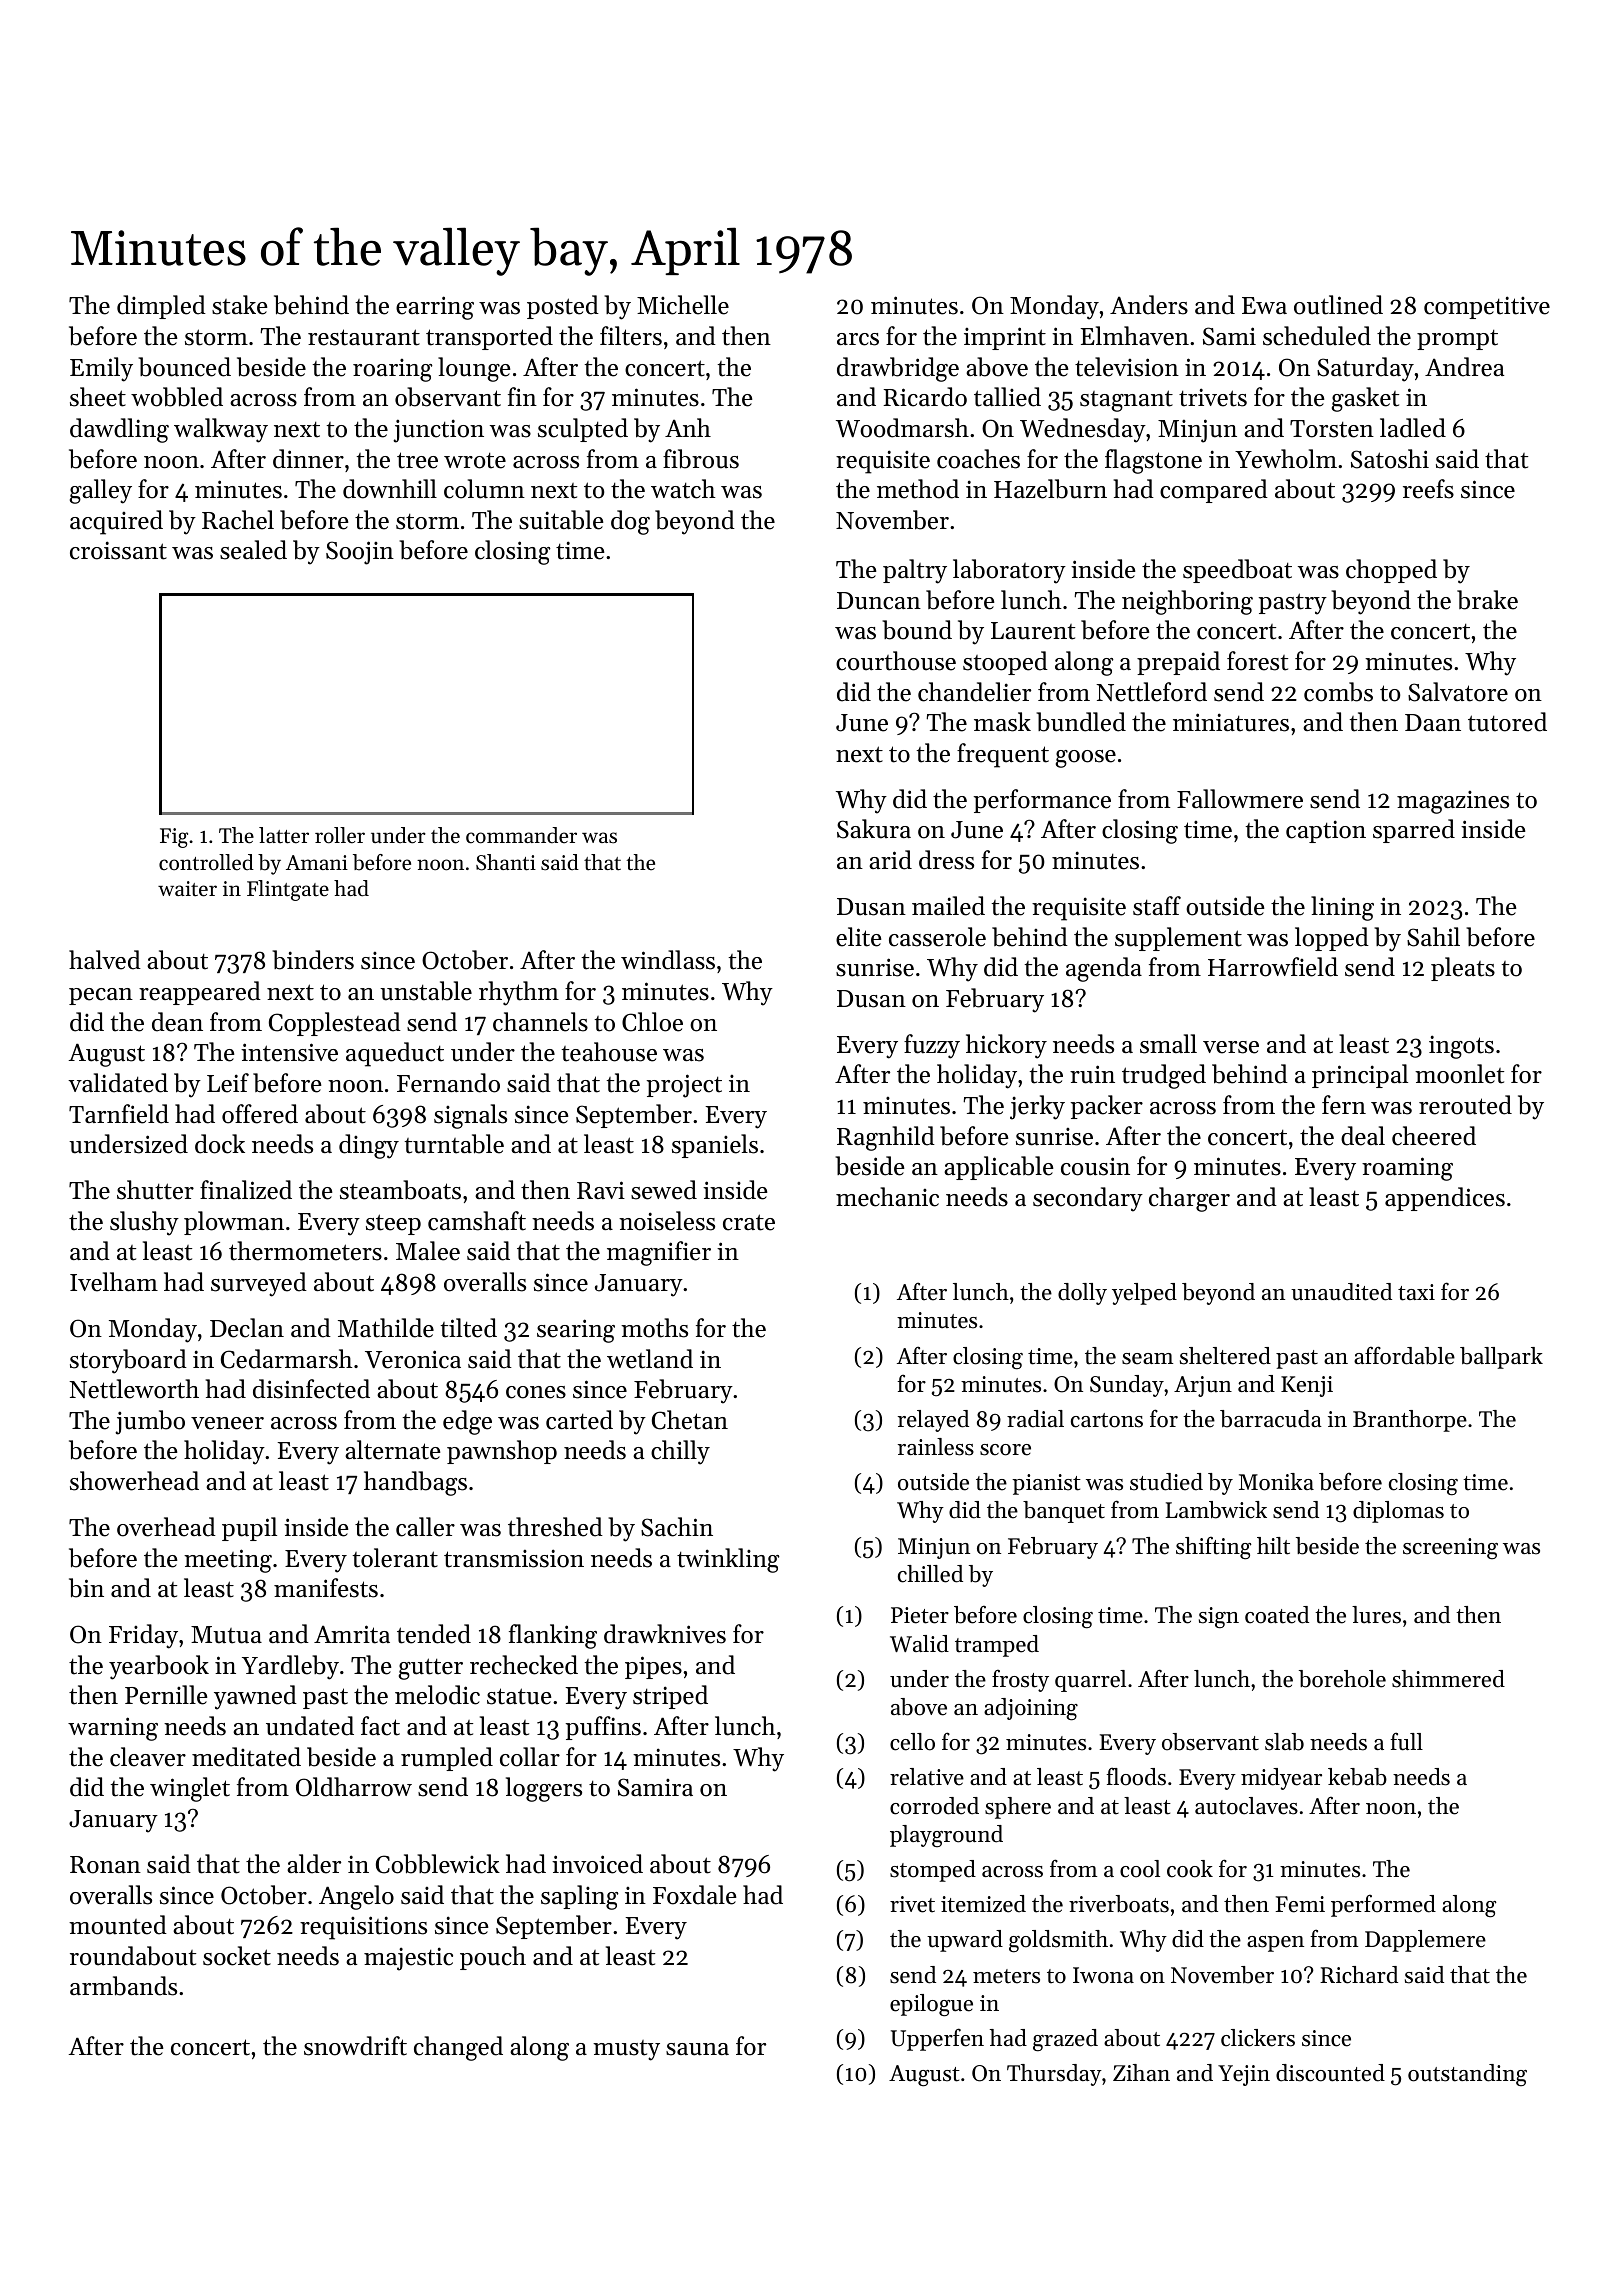 This page has height=2292, width=1620. Describe the element at coordinates (1332, 429) in the page. I see `Torsten` at that location.
